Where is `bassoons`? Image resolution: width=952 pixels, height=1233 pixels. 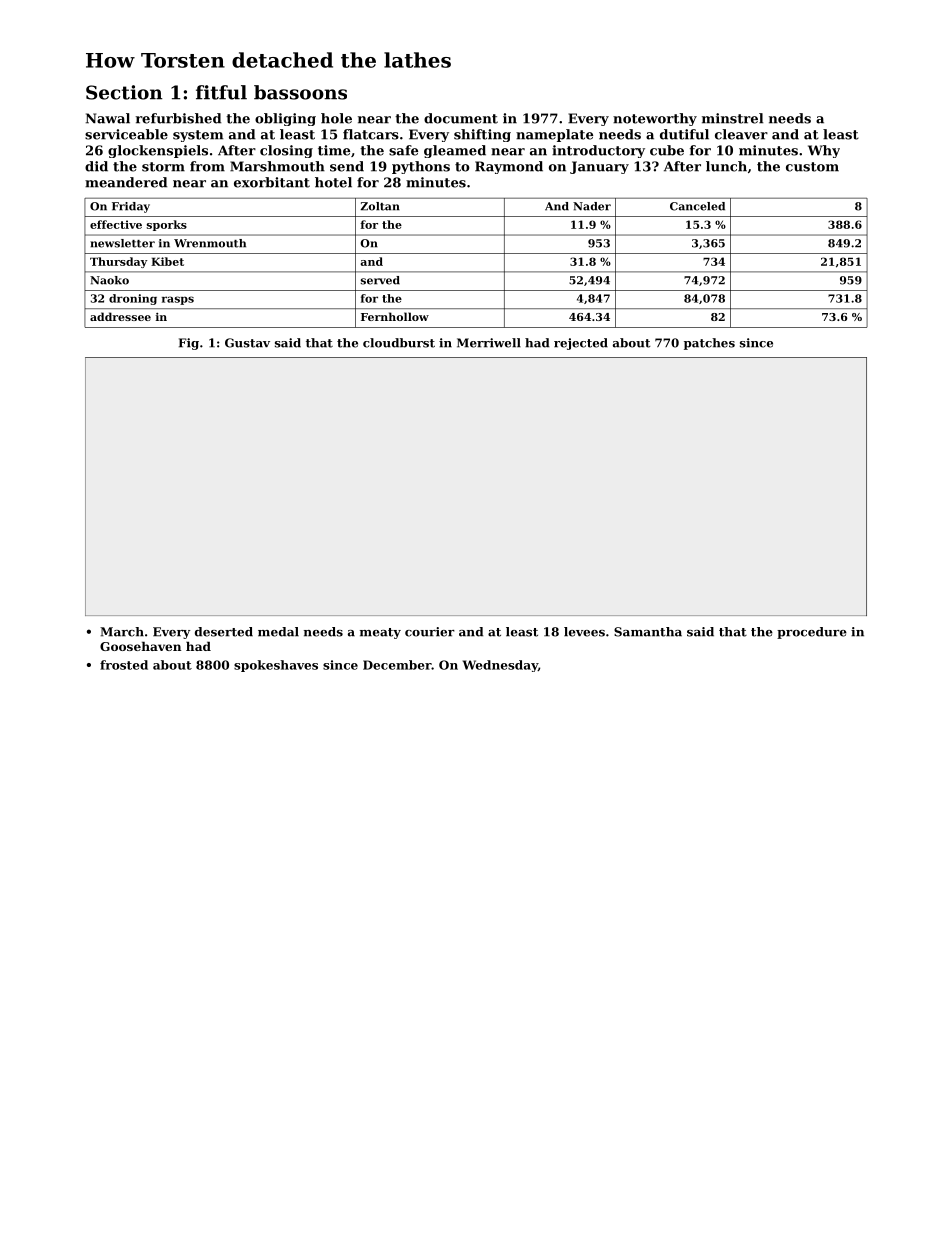 bassoons is located at coordinates (300, 92).
